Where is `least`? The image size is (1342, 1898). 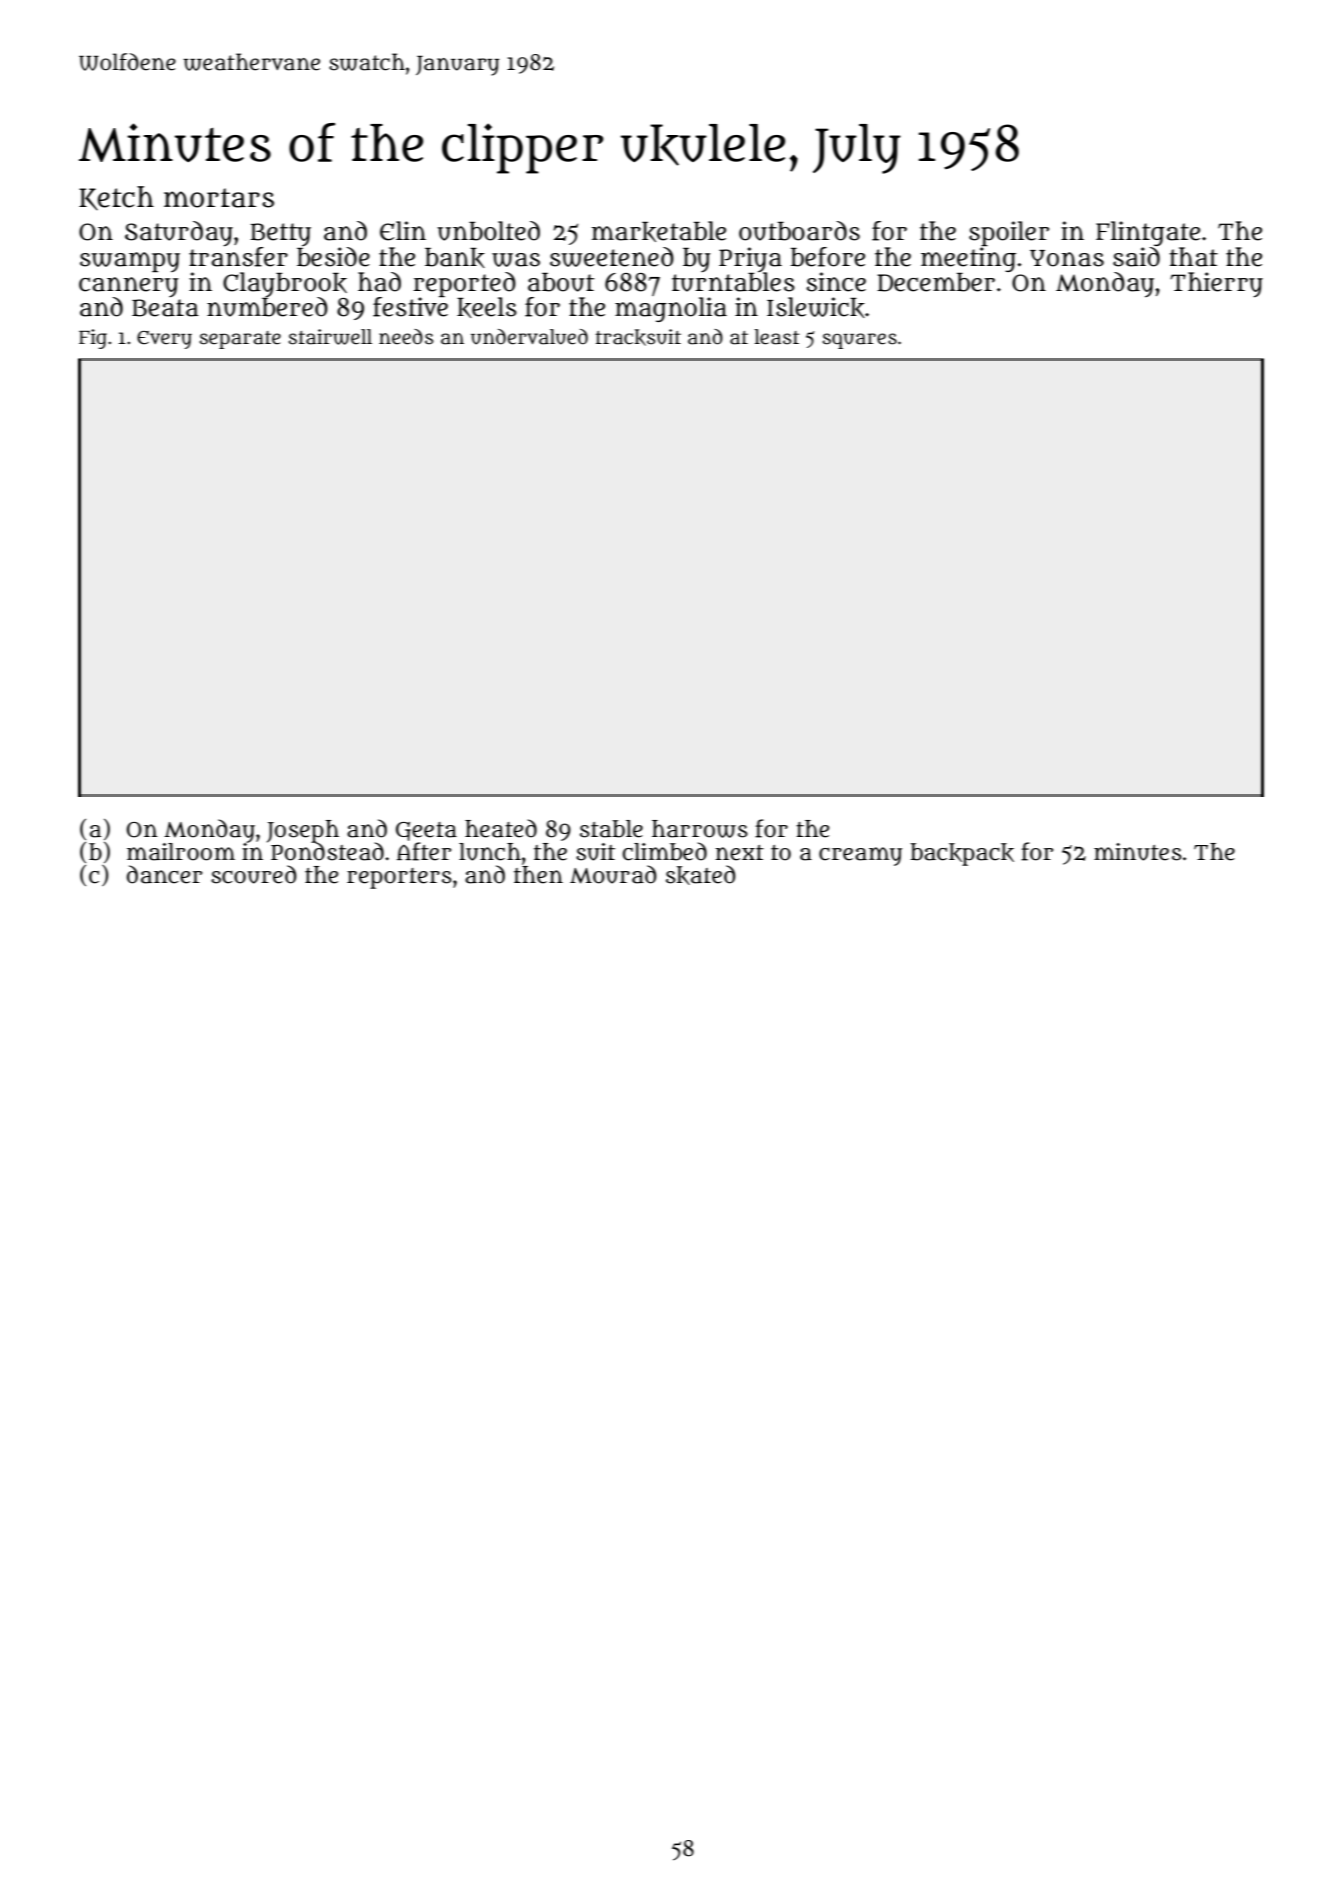
least is located at coordinates (777, 337).
